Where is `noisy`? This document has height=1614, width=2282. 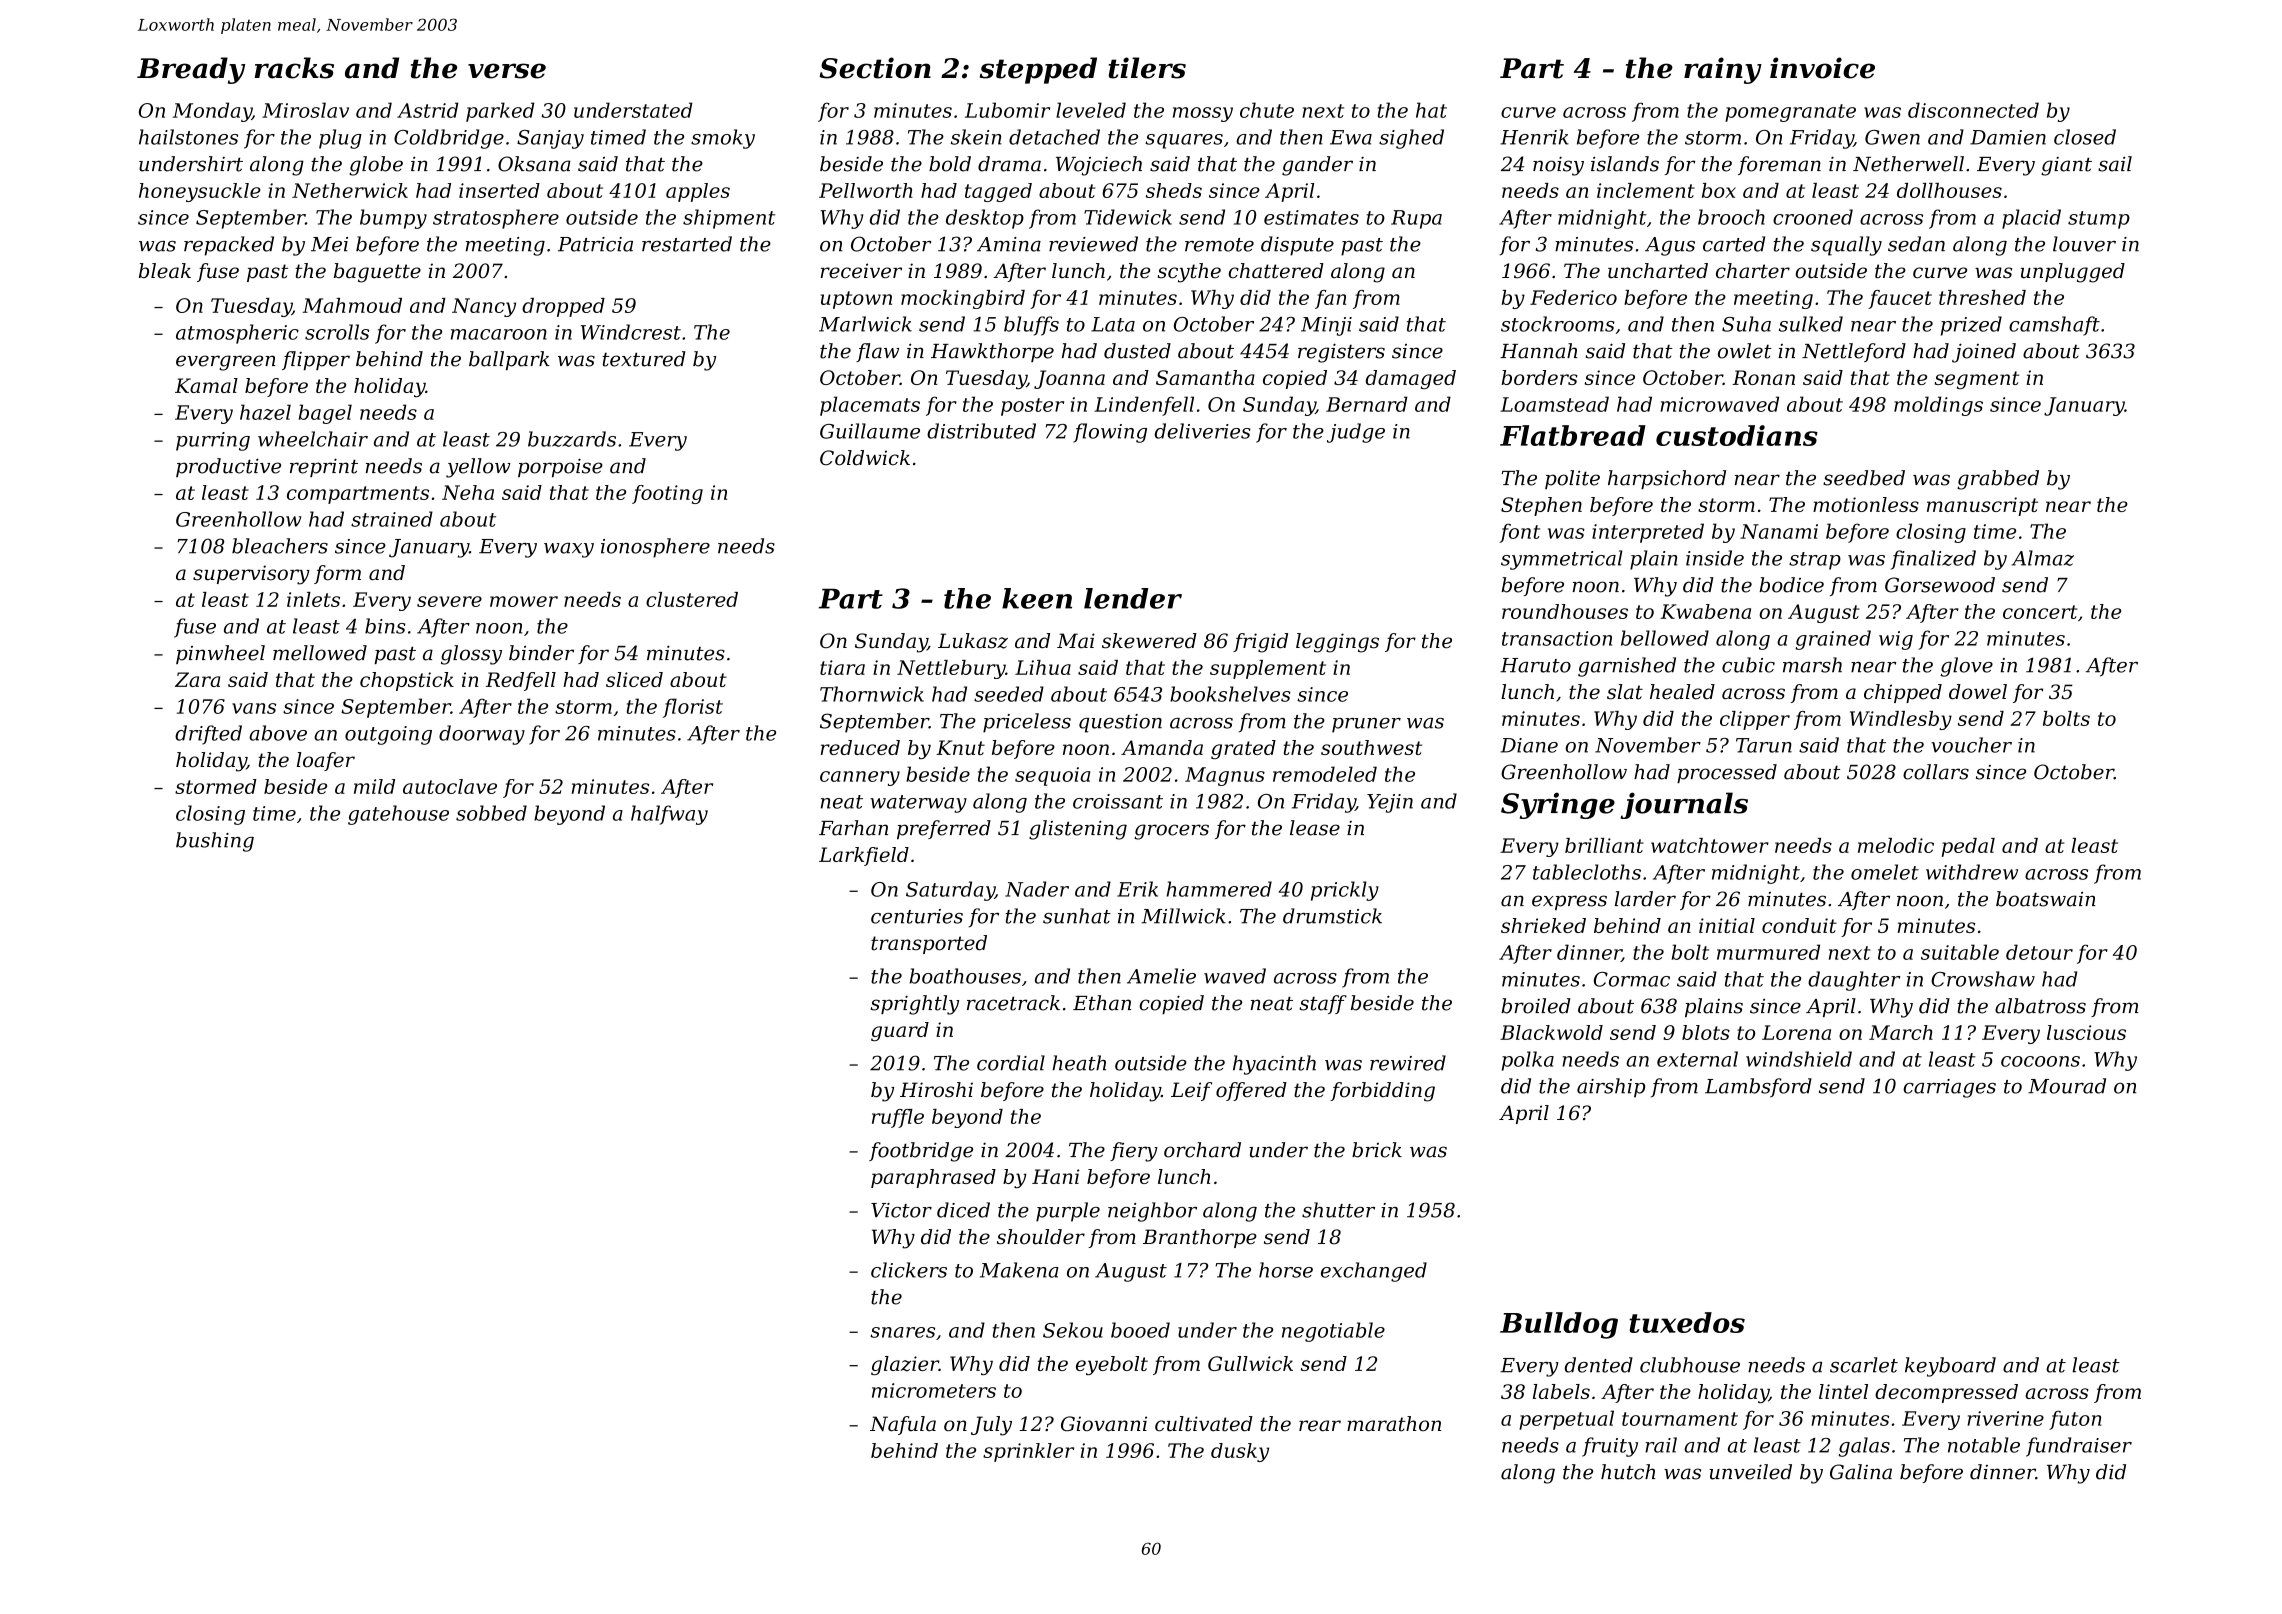
noisy is located at coordinates (1558, 166).
